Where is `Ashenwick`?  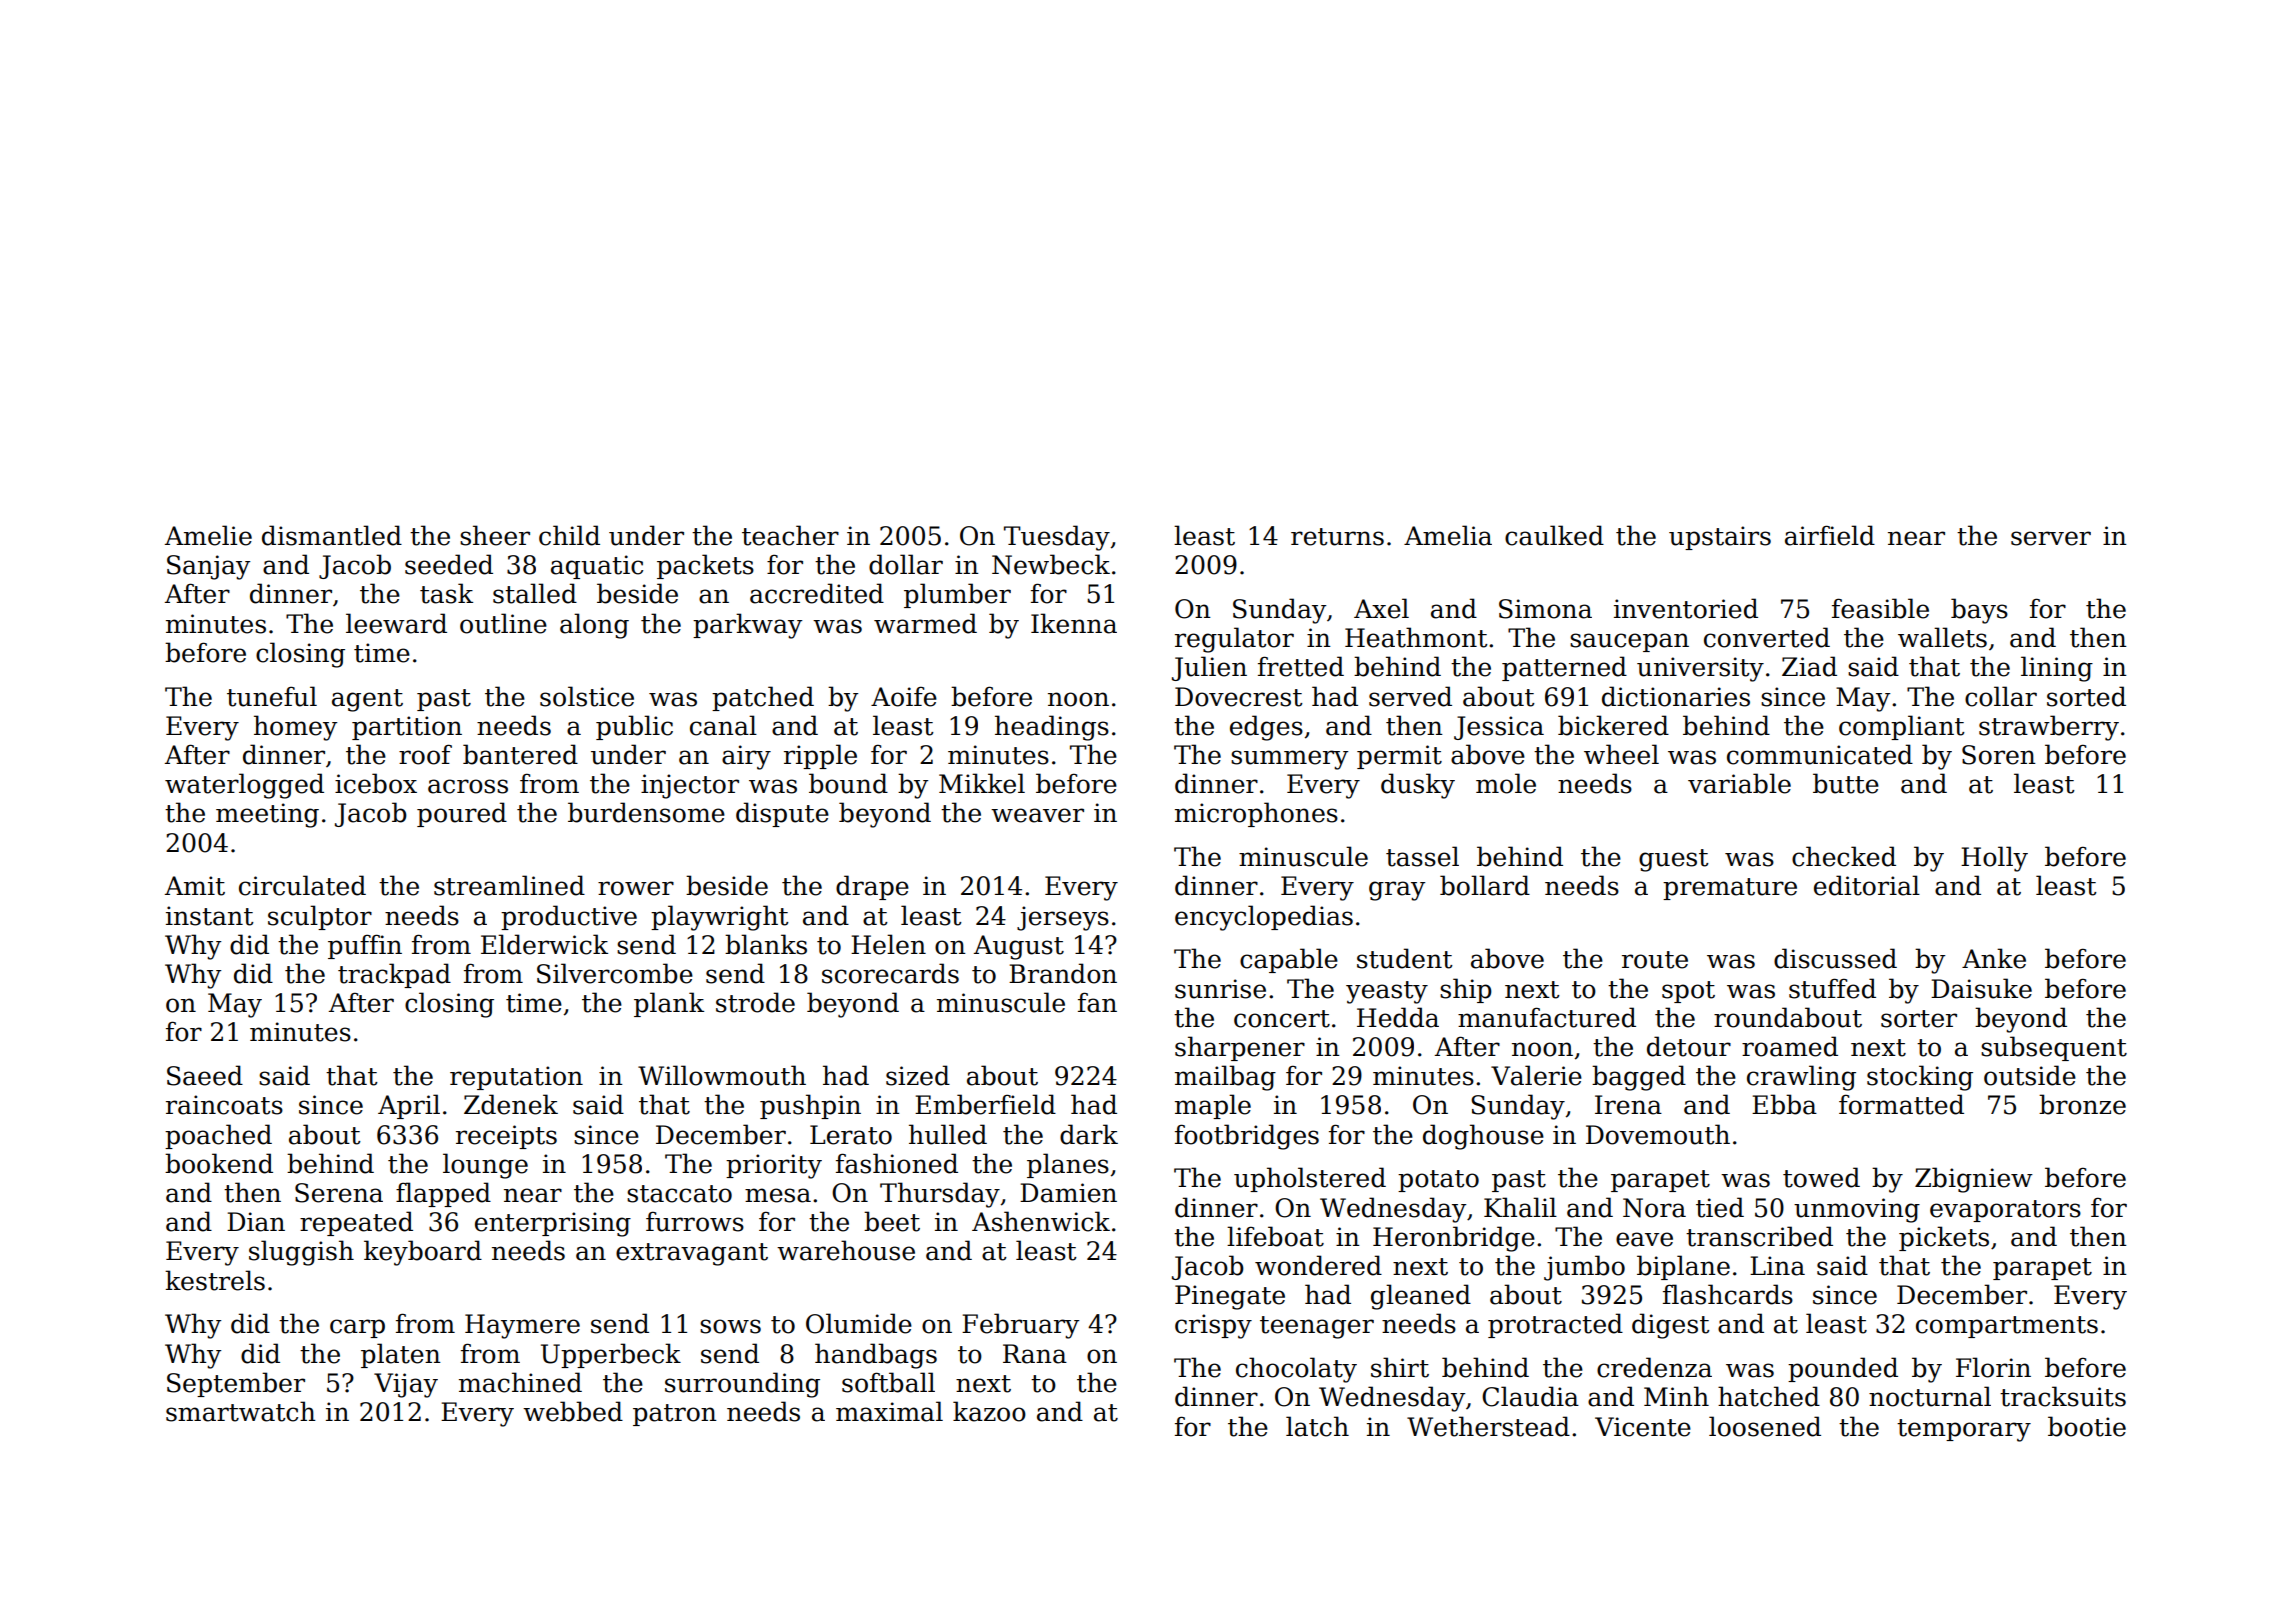 Ashenwick is located at coordinates (1041, 1221).
